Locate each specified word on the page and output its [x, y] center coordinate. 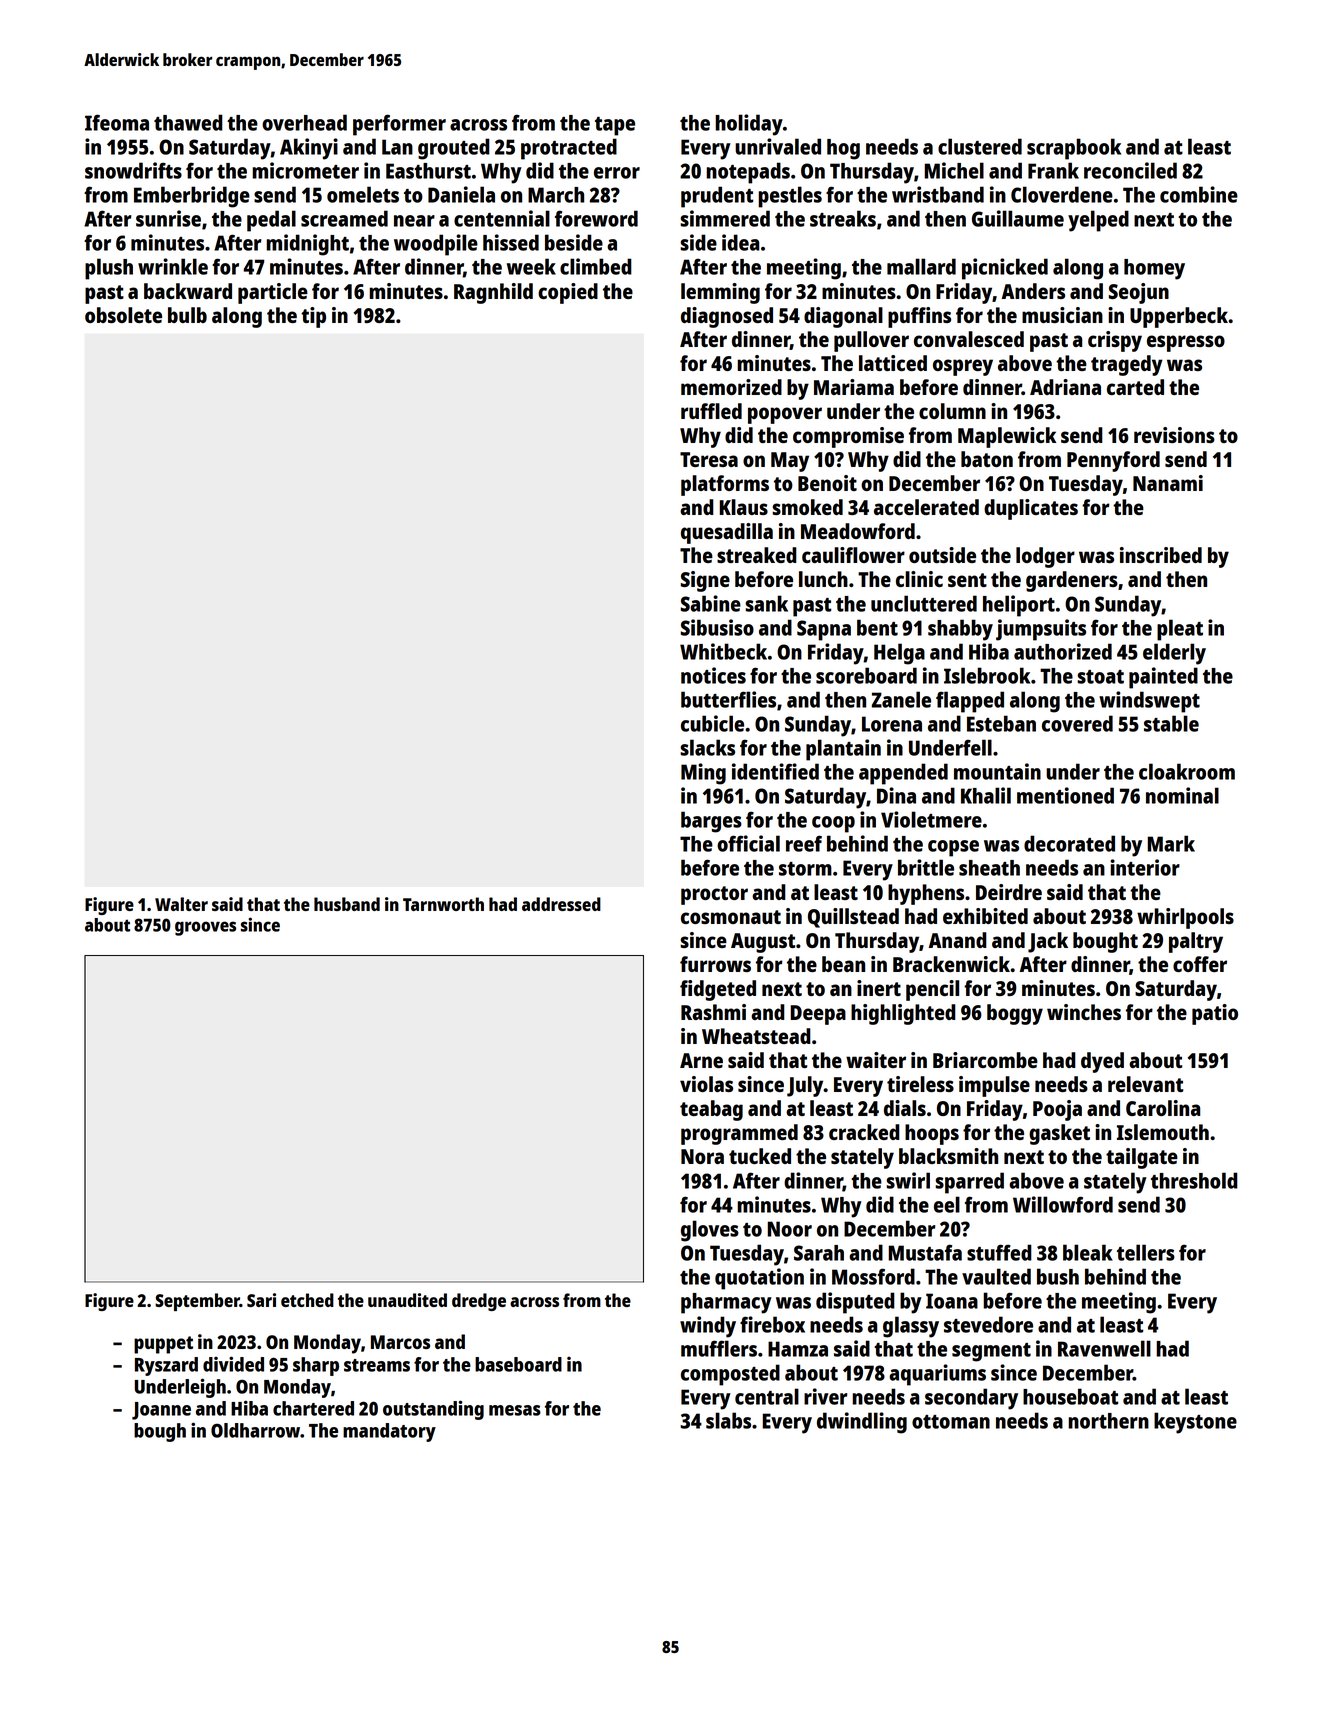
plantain [843, 750]
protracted [569, 149]
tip [313, 317]
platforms [725, 485]
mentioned [1065, 795]
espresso [1186, 343]
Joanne [161, 1411]
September [197, 1302]
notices [713, 675]
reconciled [1130, 170]
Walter [181, 904]
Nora [702, 1156]
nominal [1182, 795]
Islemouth [1163, 1132]
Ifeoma [117, 122]
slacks [707, 747]
